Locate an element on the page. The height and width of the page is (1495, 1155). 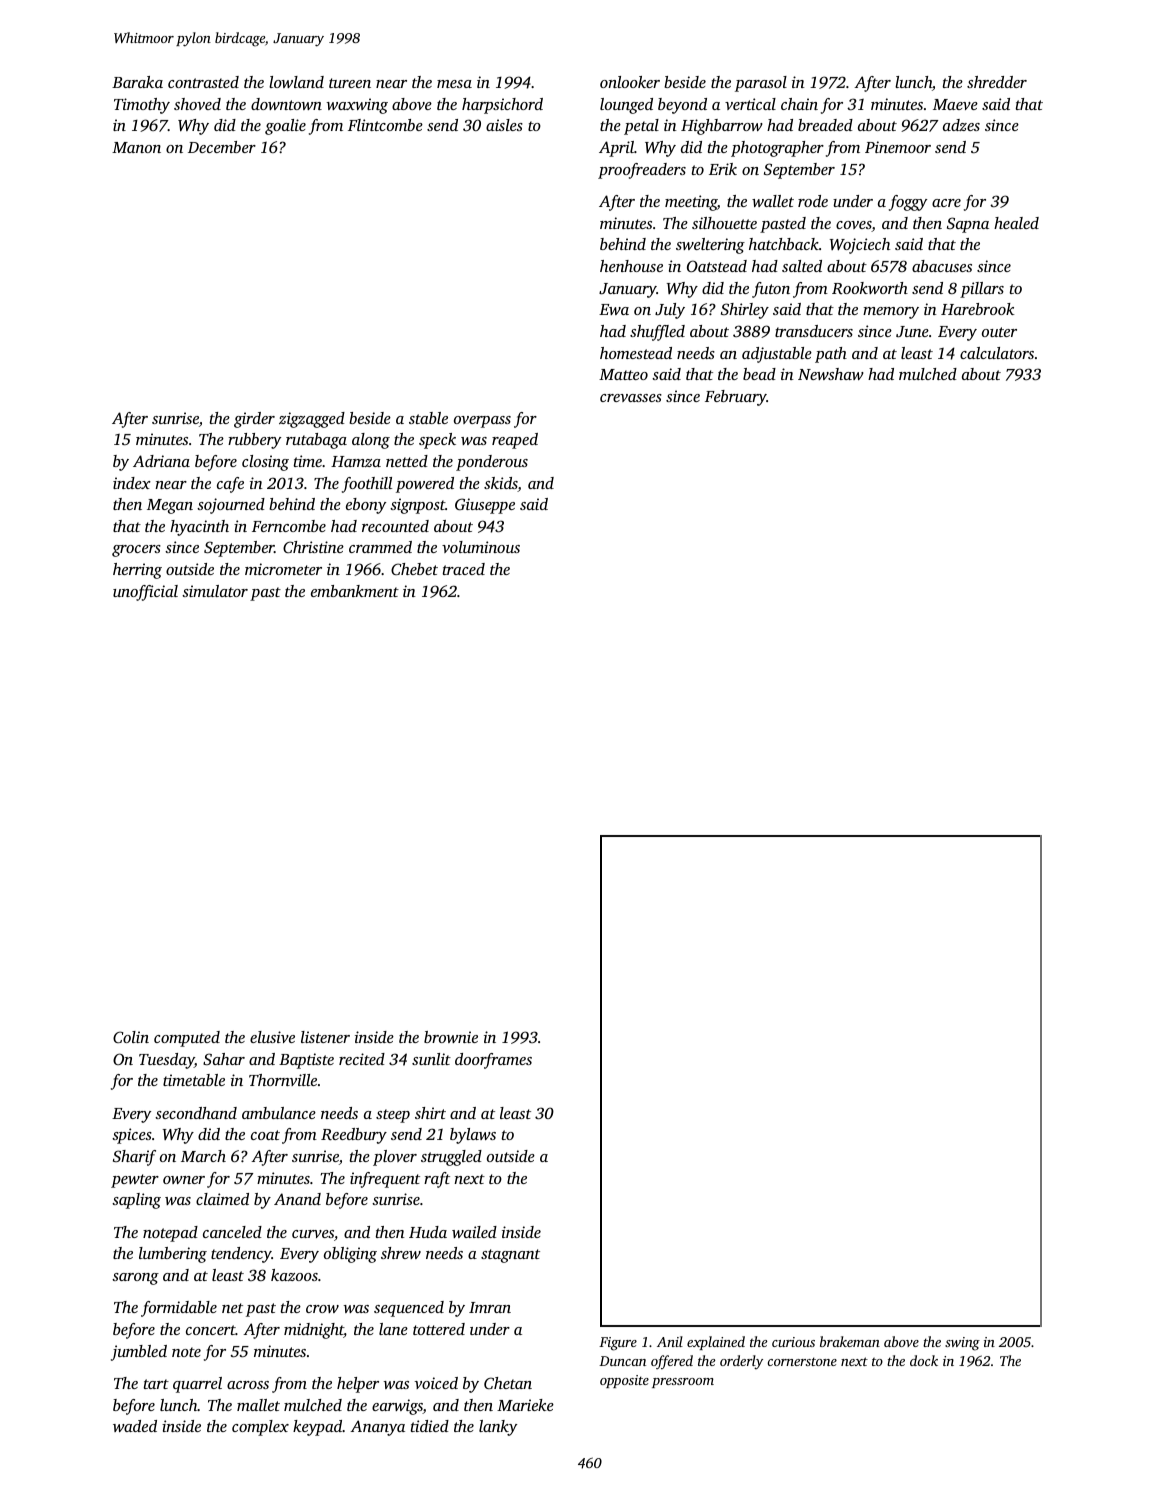
lanky is located at coordinates (498, 1428).
